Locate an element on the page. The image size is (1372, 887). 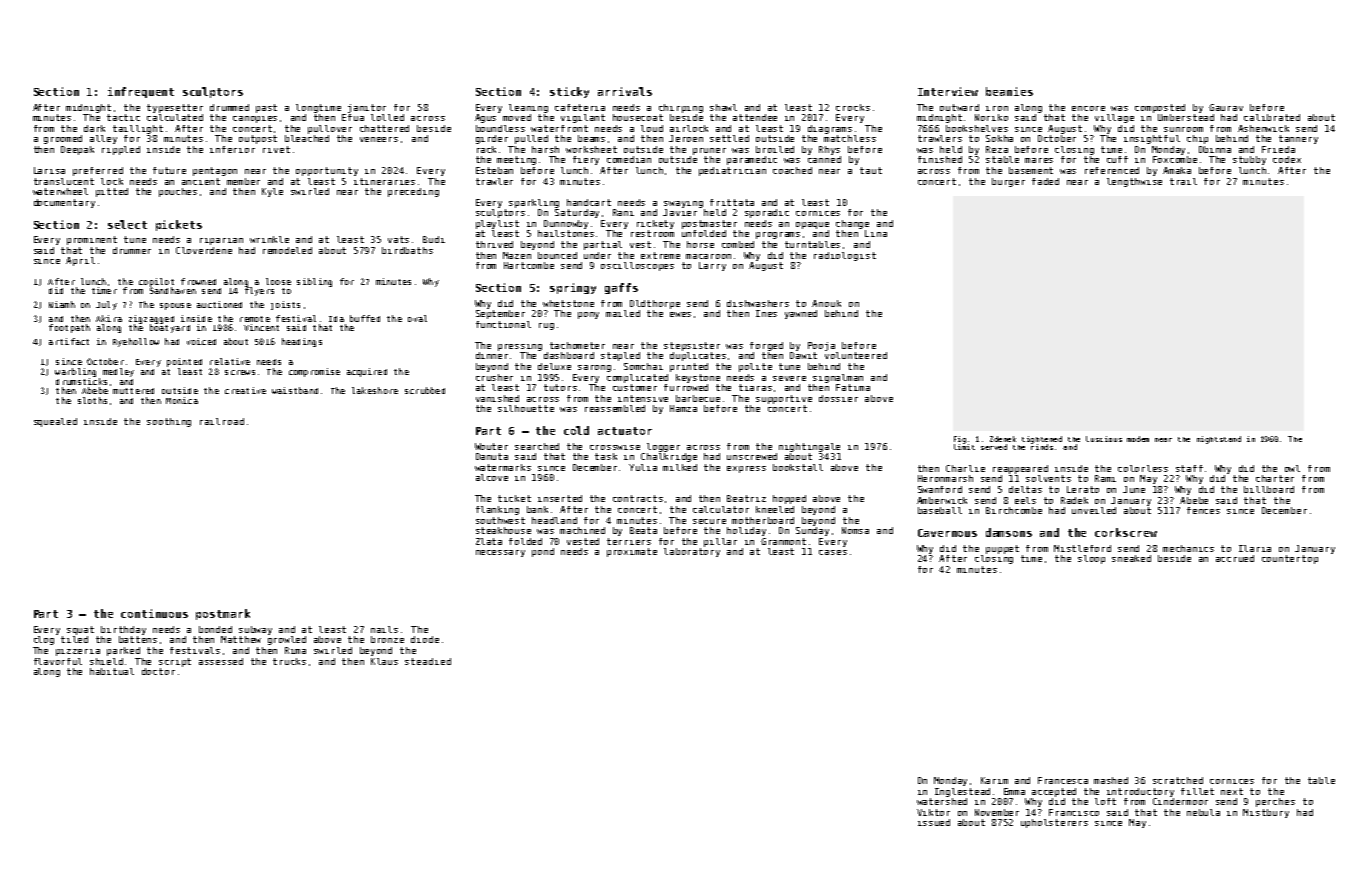
postmark is located at coordinates (223, 614).
